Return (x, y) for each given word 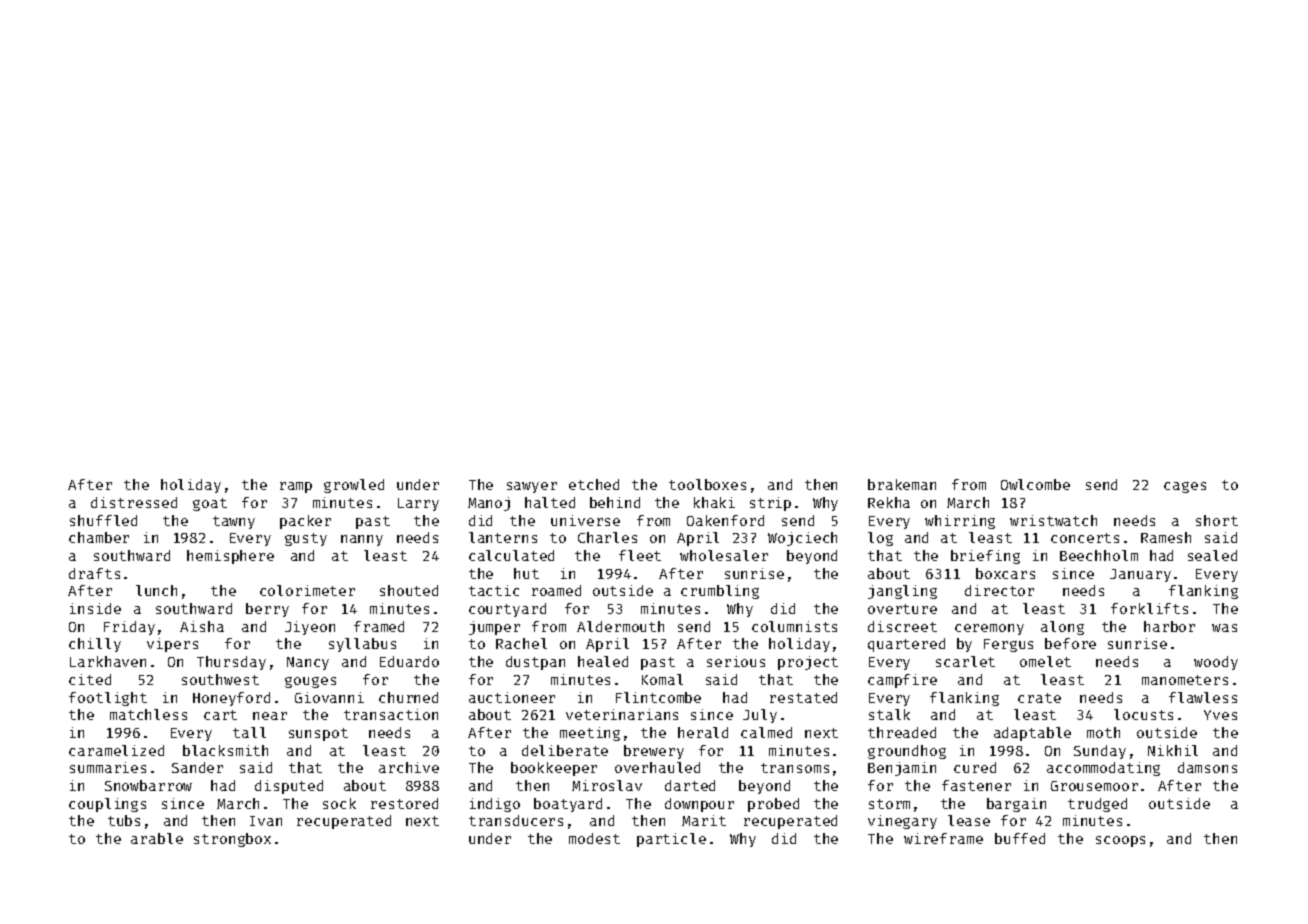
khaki (714, 502)
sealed (1212, 555)
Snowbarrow (148, 785)
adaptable (1032, 734)
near (270, 716)
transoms (795, 768)
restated (803, 697)
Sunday (1100, 752)
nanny (362, 540)
